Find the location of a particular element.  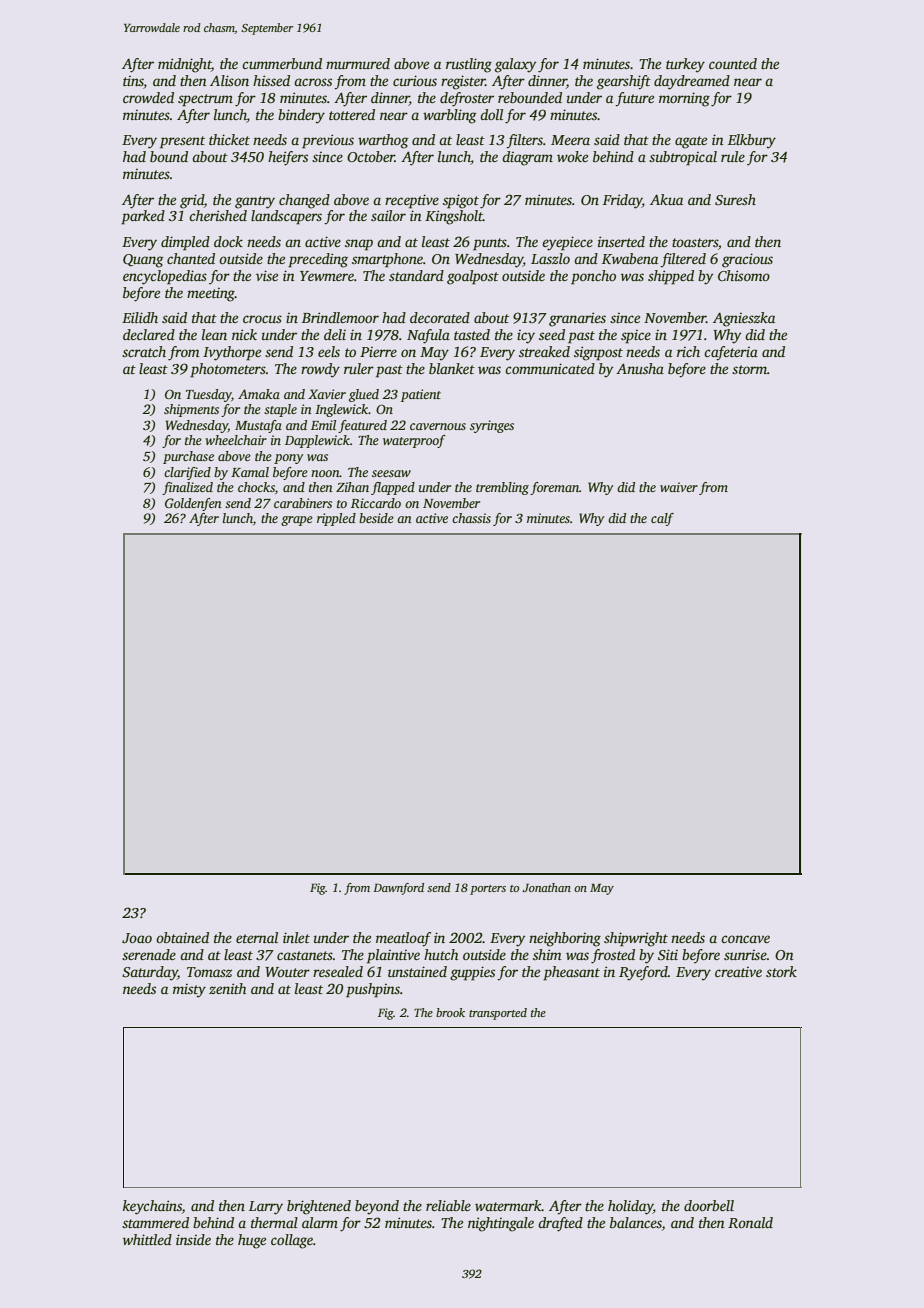

purchase is located at coordinates (188, 457).
